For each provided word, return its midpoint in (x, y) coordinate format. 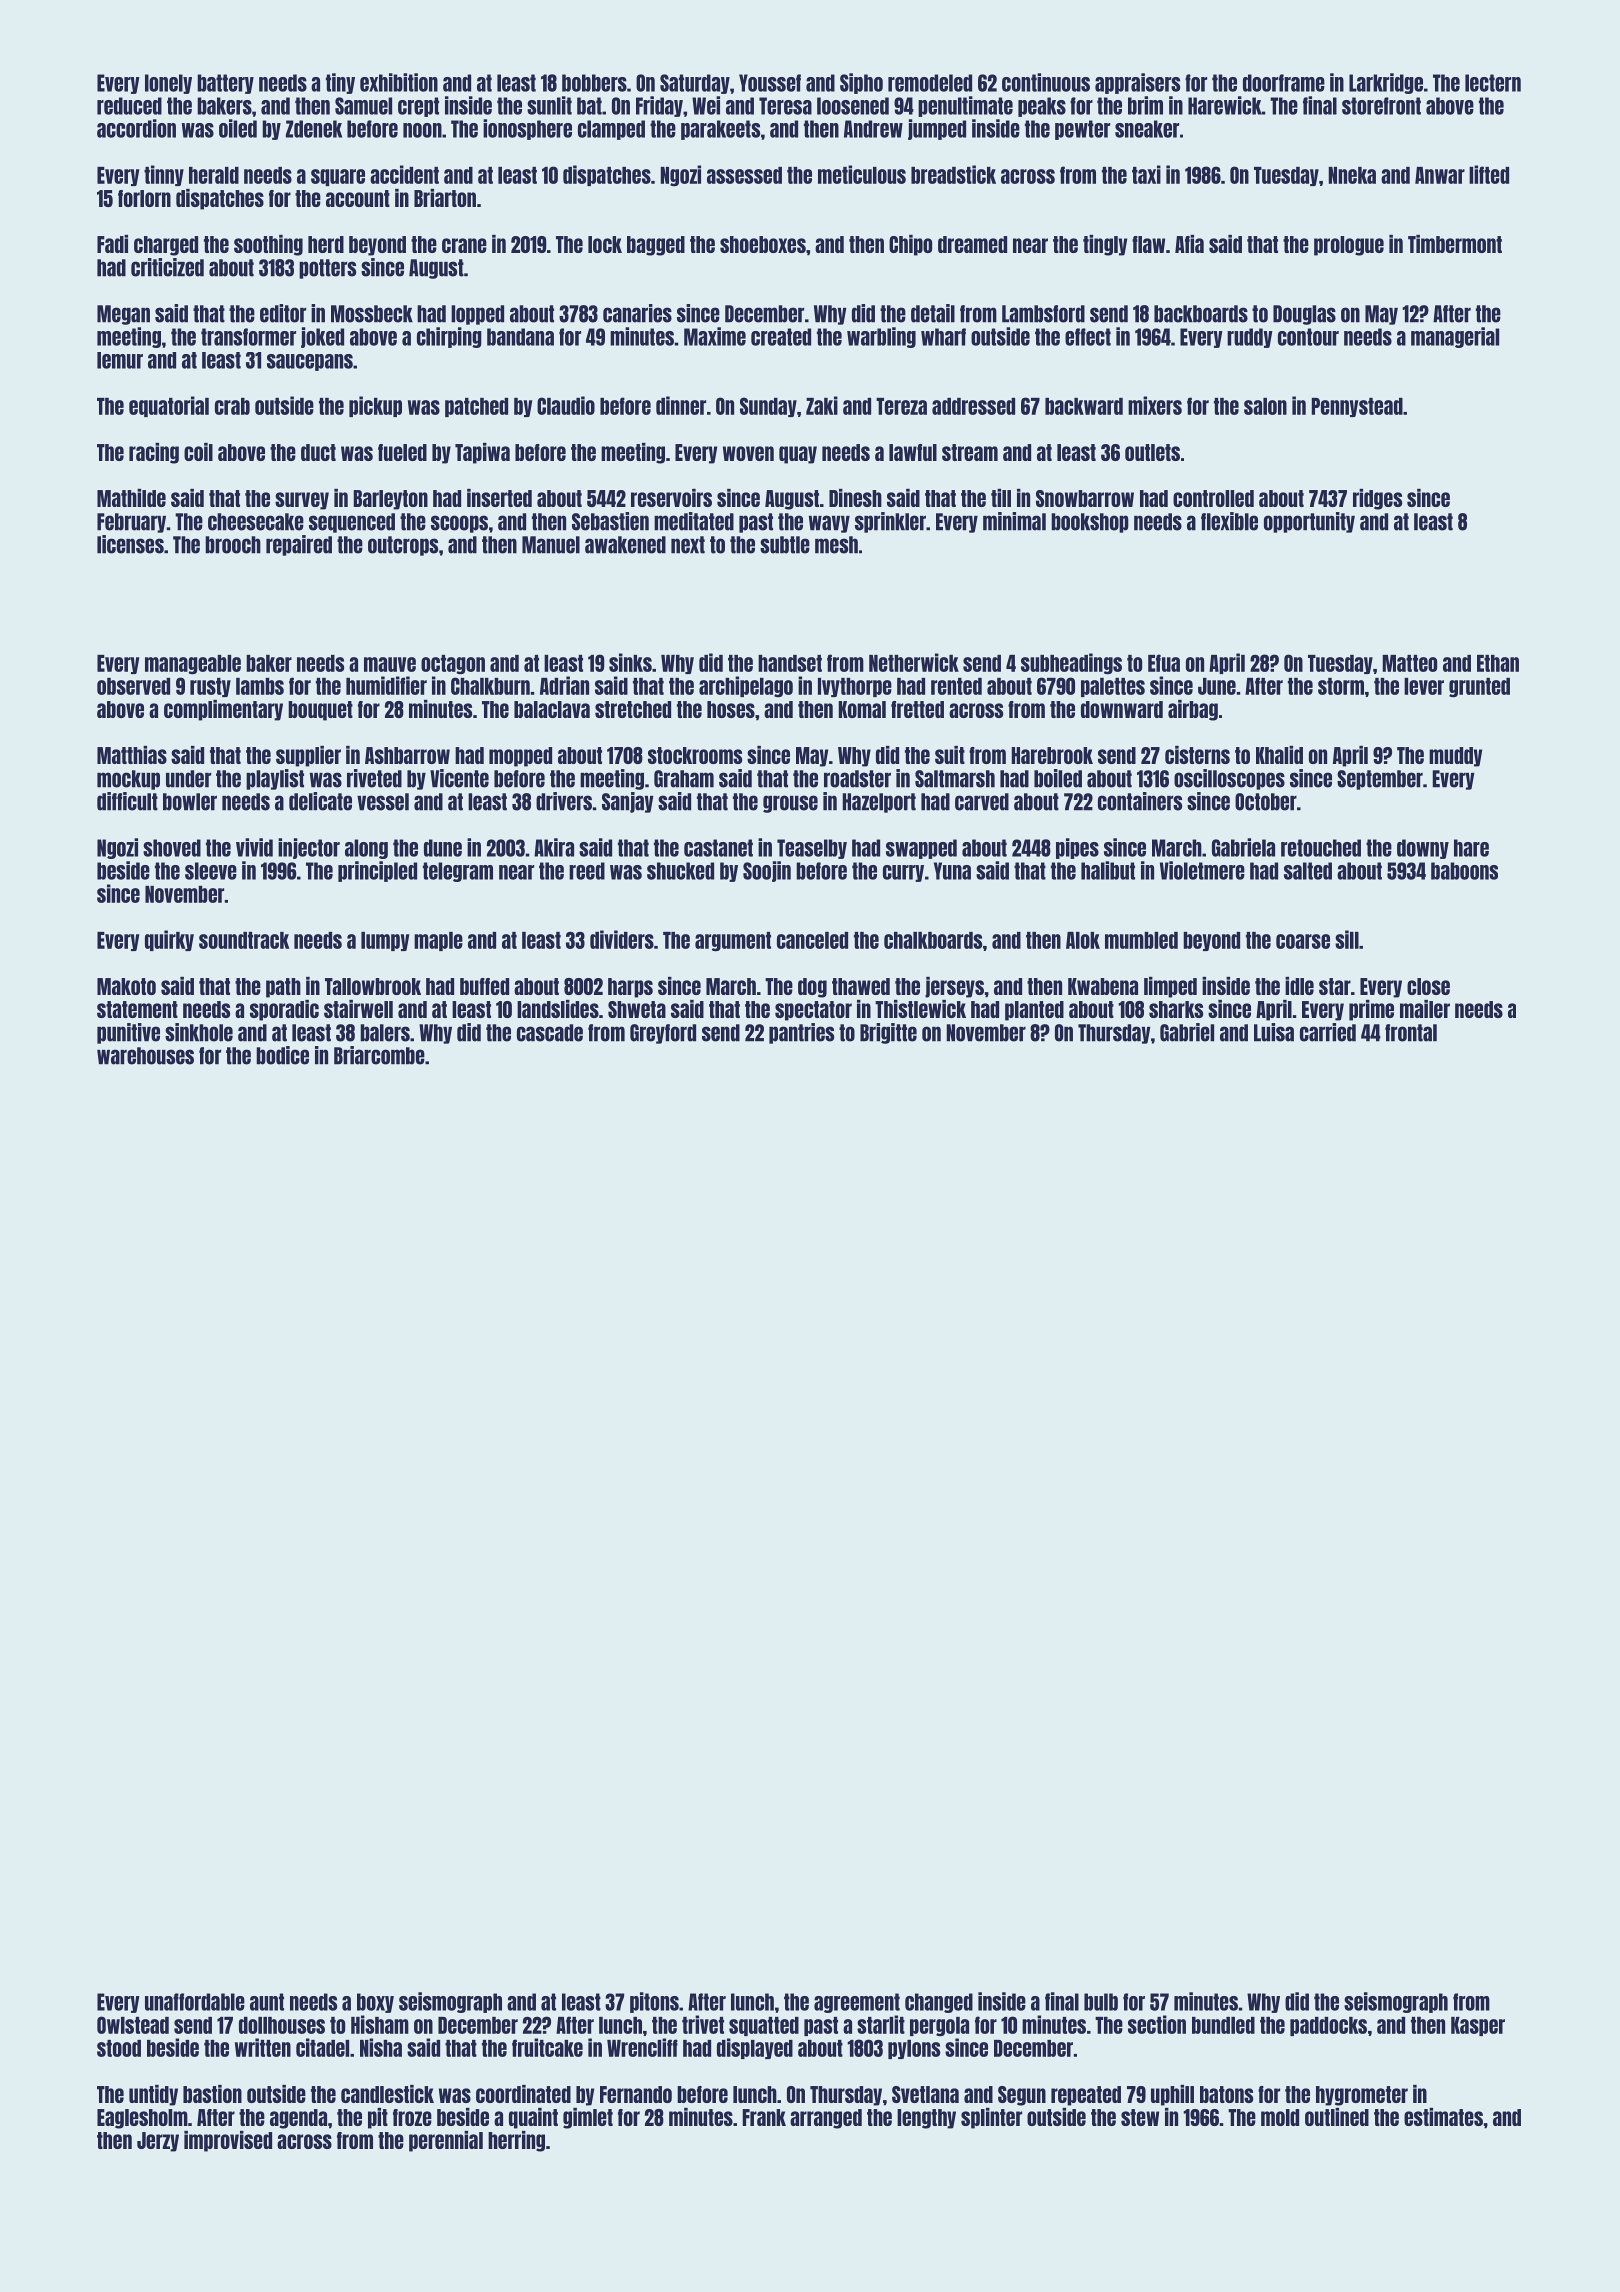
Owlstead (133, 2025)
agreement (857, 2003)
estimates (1443, 2117)
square (338, 177)
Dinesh (855, 498)
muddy (1455, 757)
